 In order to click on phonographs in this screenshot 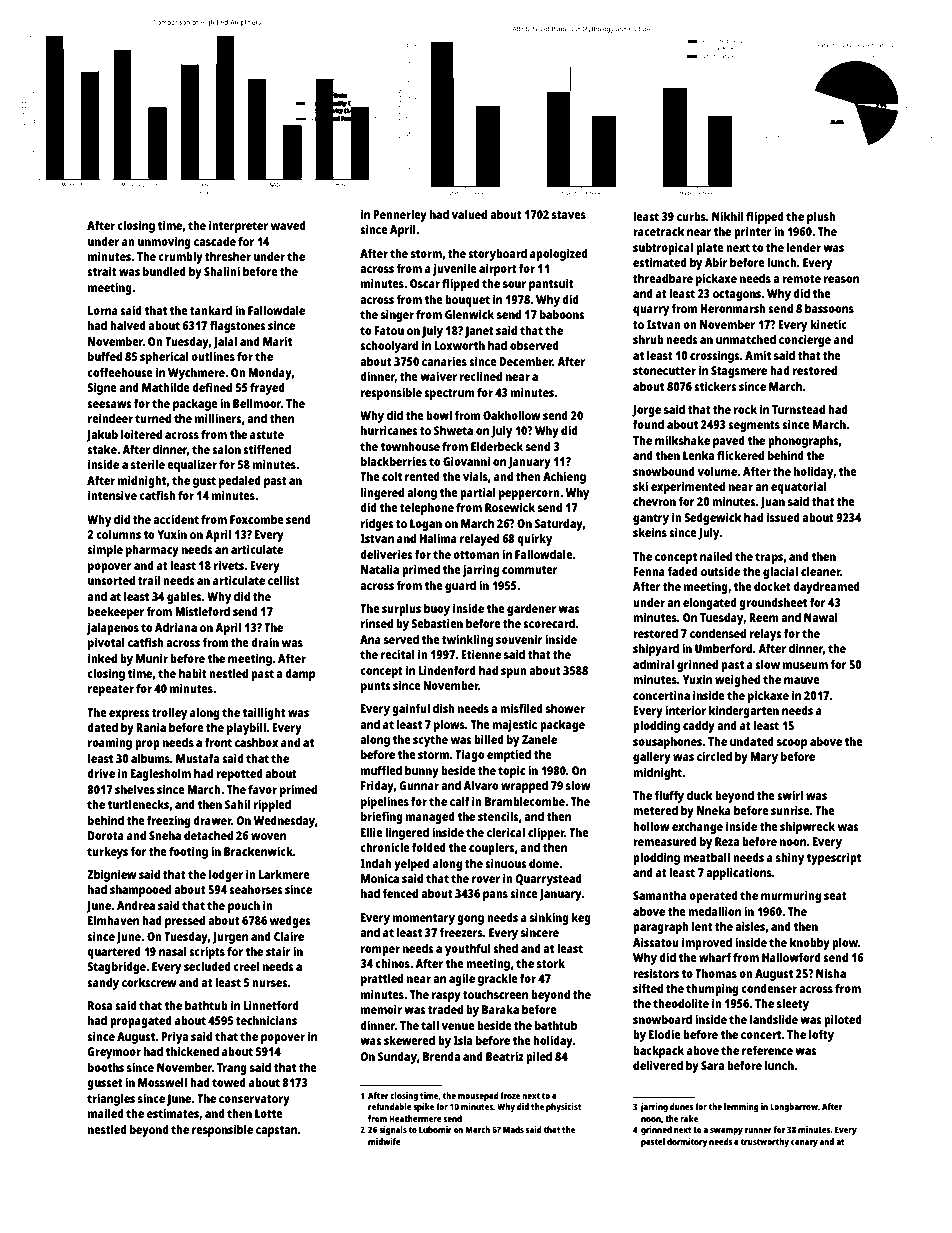, I will do `click(803, 442)`.
